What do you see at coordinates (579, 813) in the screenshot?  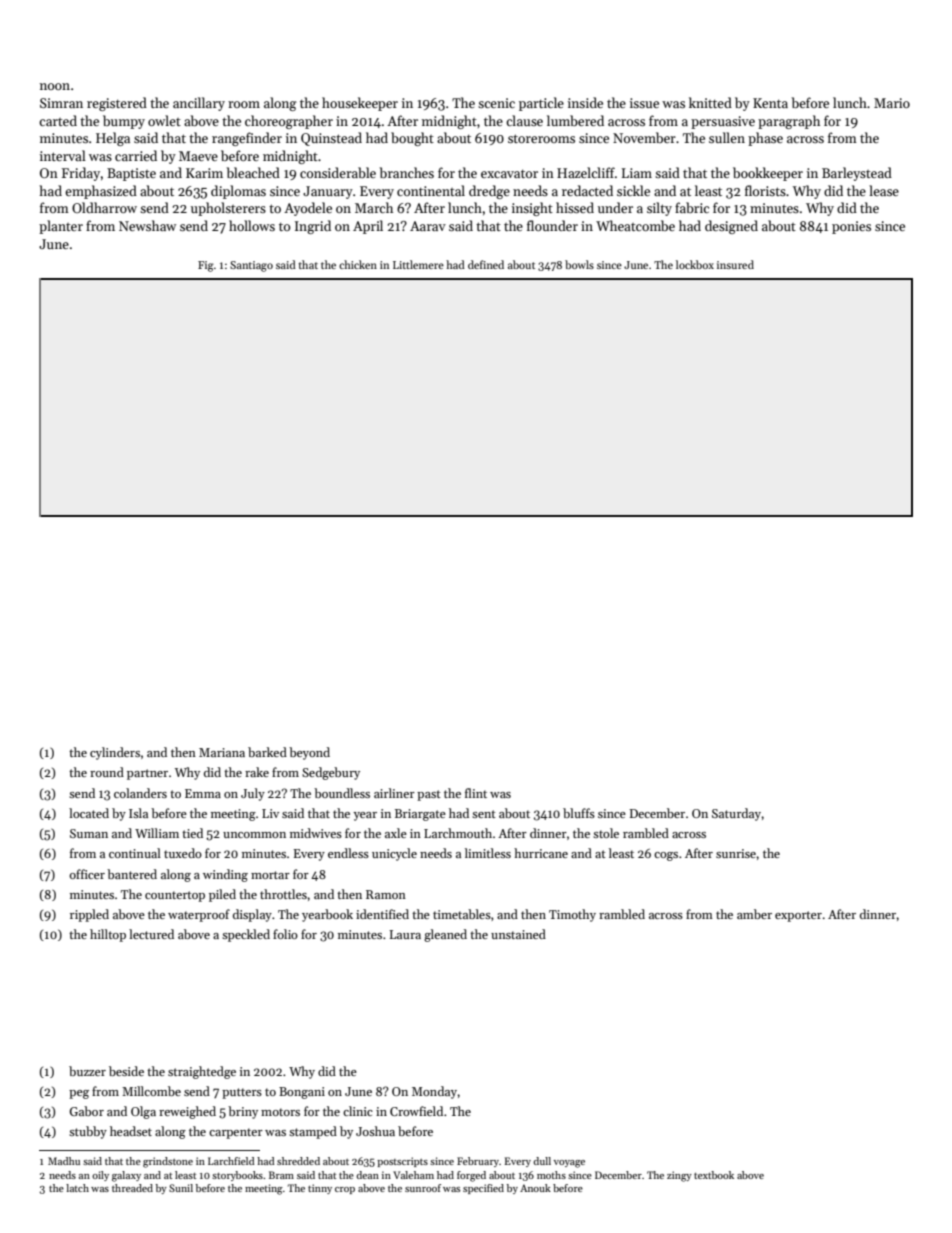 I see `bluffs` at bounding box center [579, 813].
